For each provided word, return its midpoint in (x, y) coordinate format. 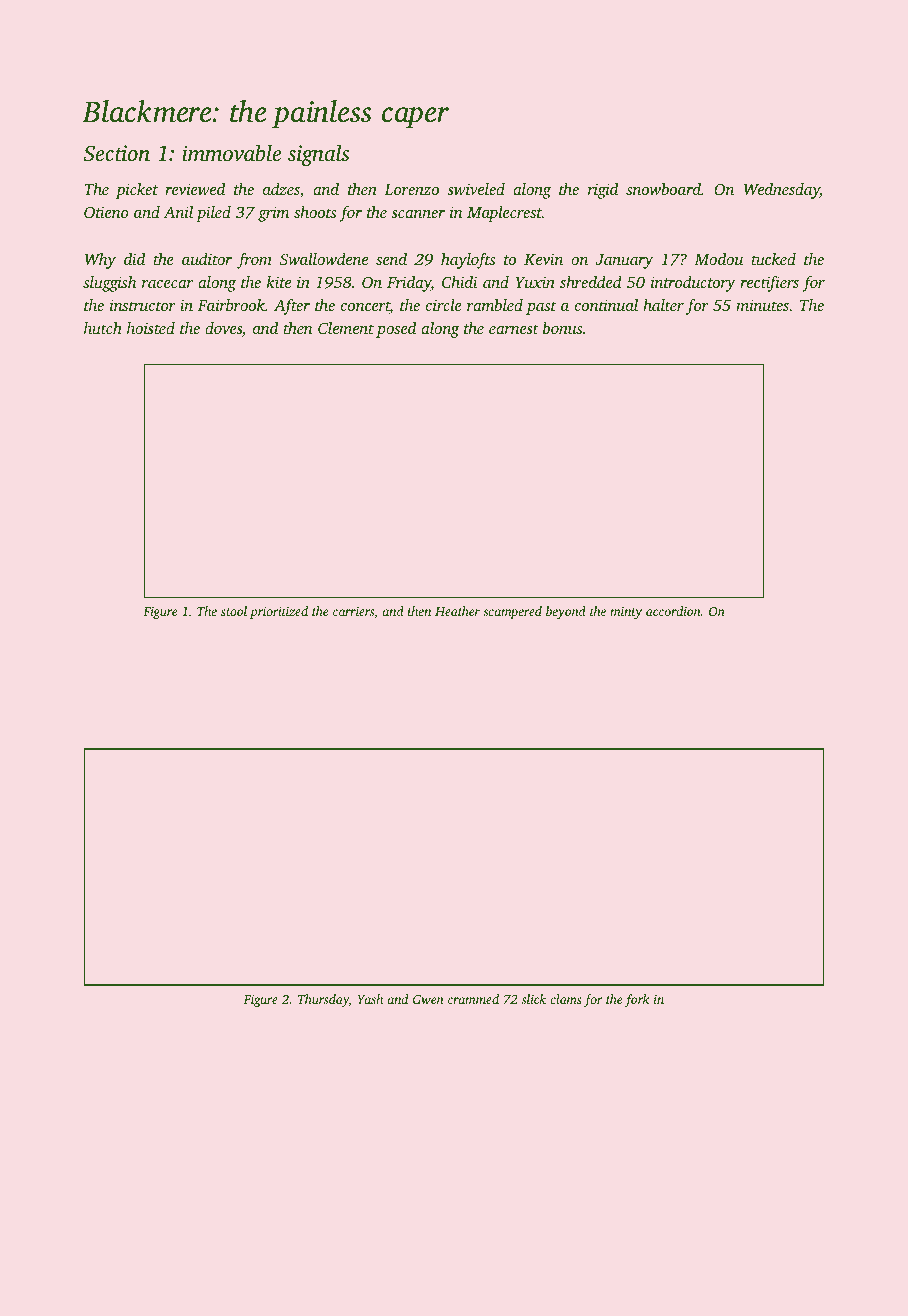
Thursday (323, 1000)
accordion (673, 611)
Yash (370, 999)
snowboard (663, 189)
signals (318, 155)
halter (663, 305)
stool (234, 611)
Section (116, 153)
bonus (562, 328)
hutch (103, 328)
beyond (566, 612)
